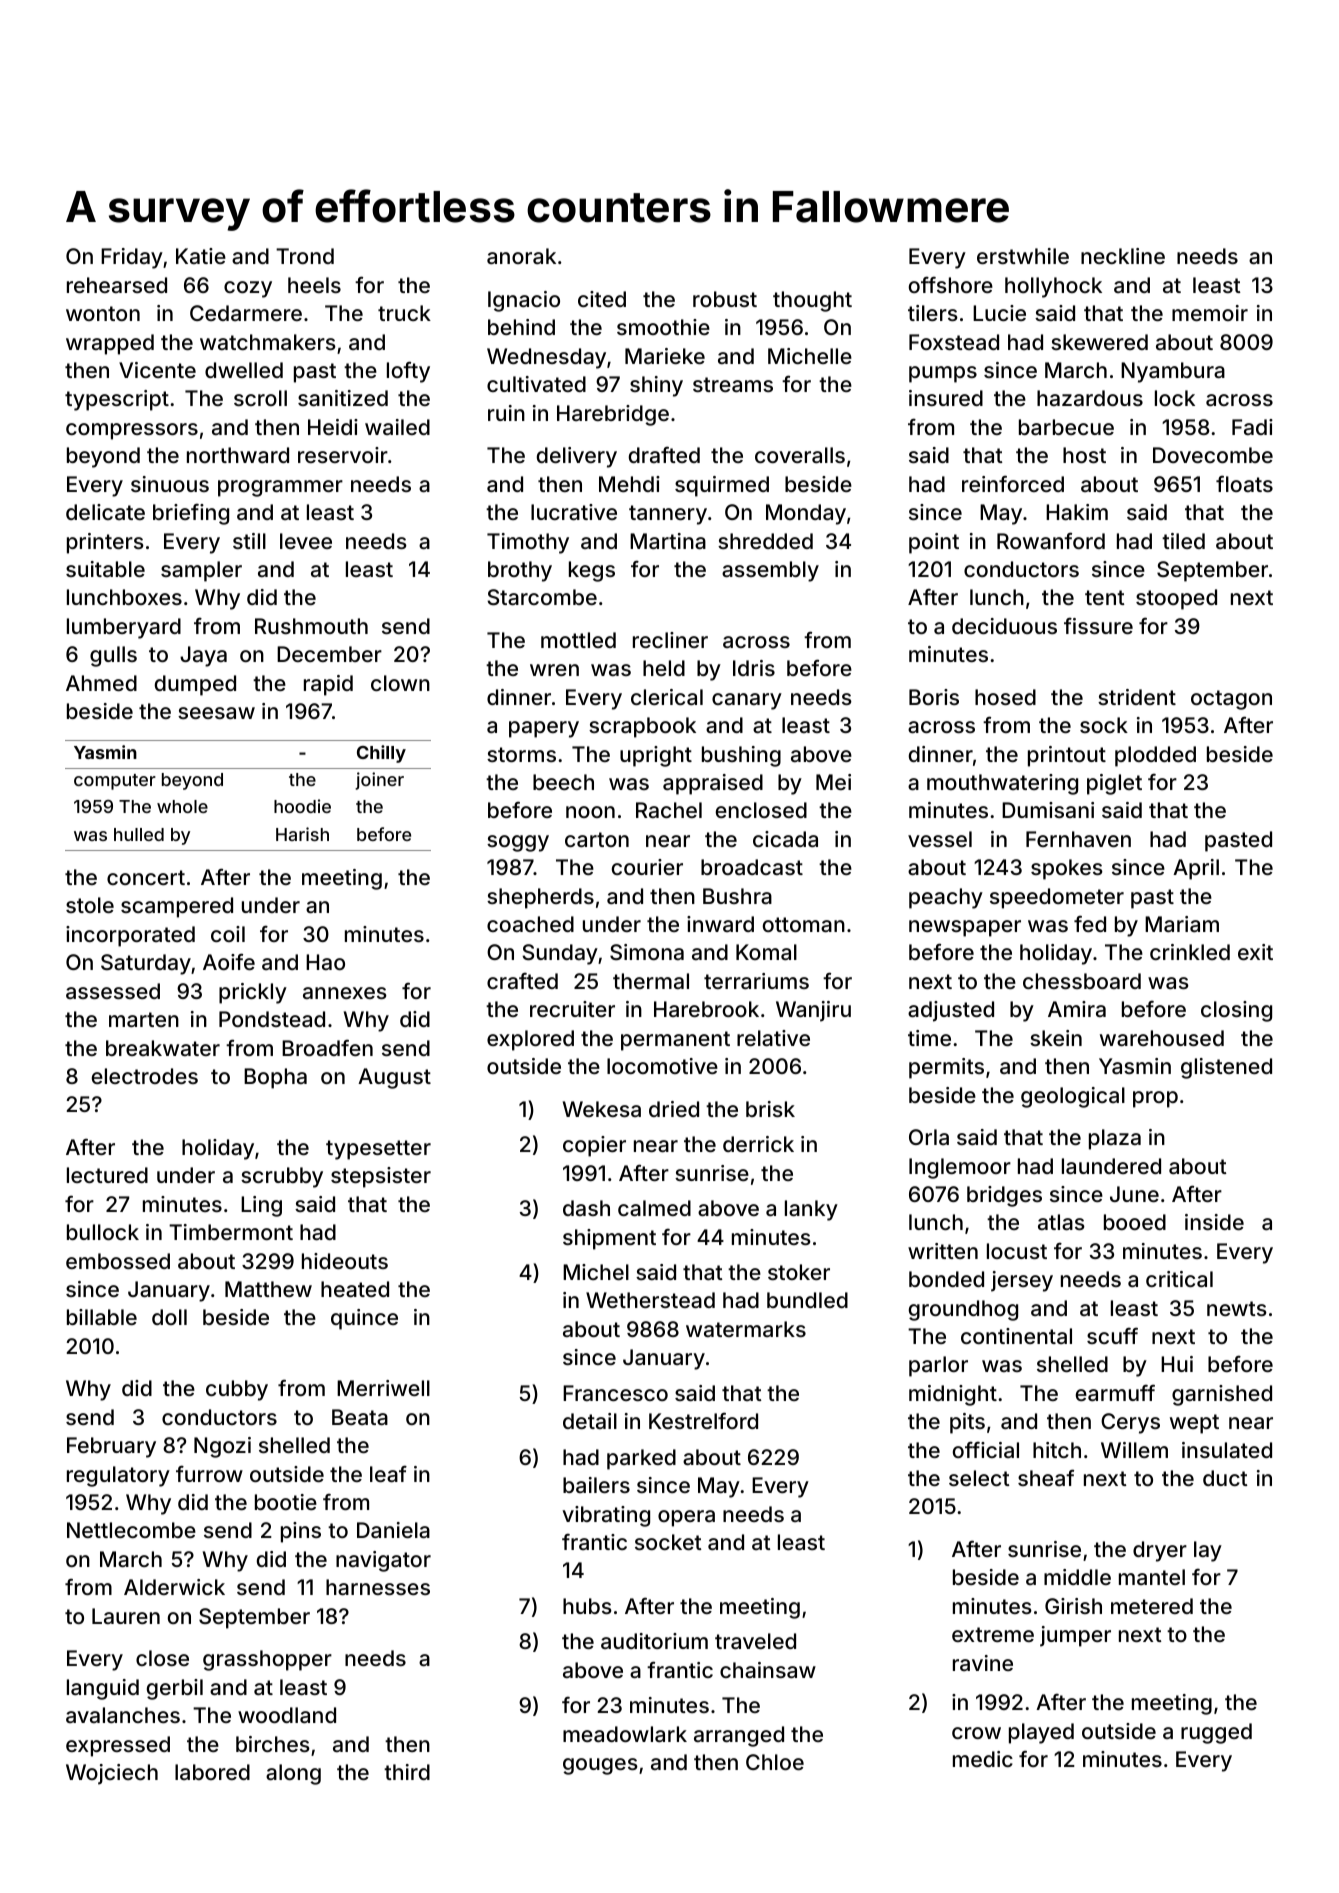  What do you see at coordinates (118, 1261) in the screenshot?
I see `embossed` at bounding box center [118, 1261].
